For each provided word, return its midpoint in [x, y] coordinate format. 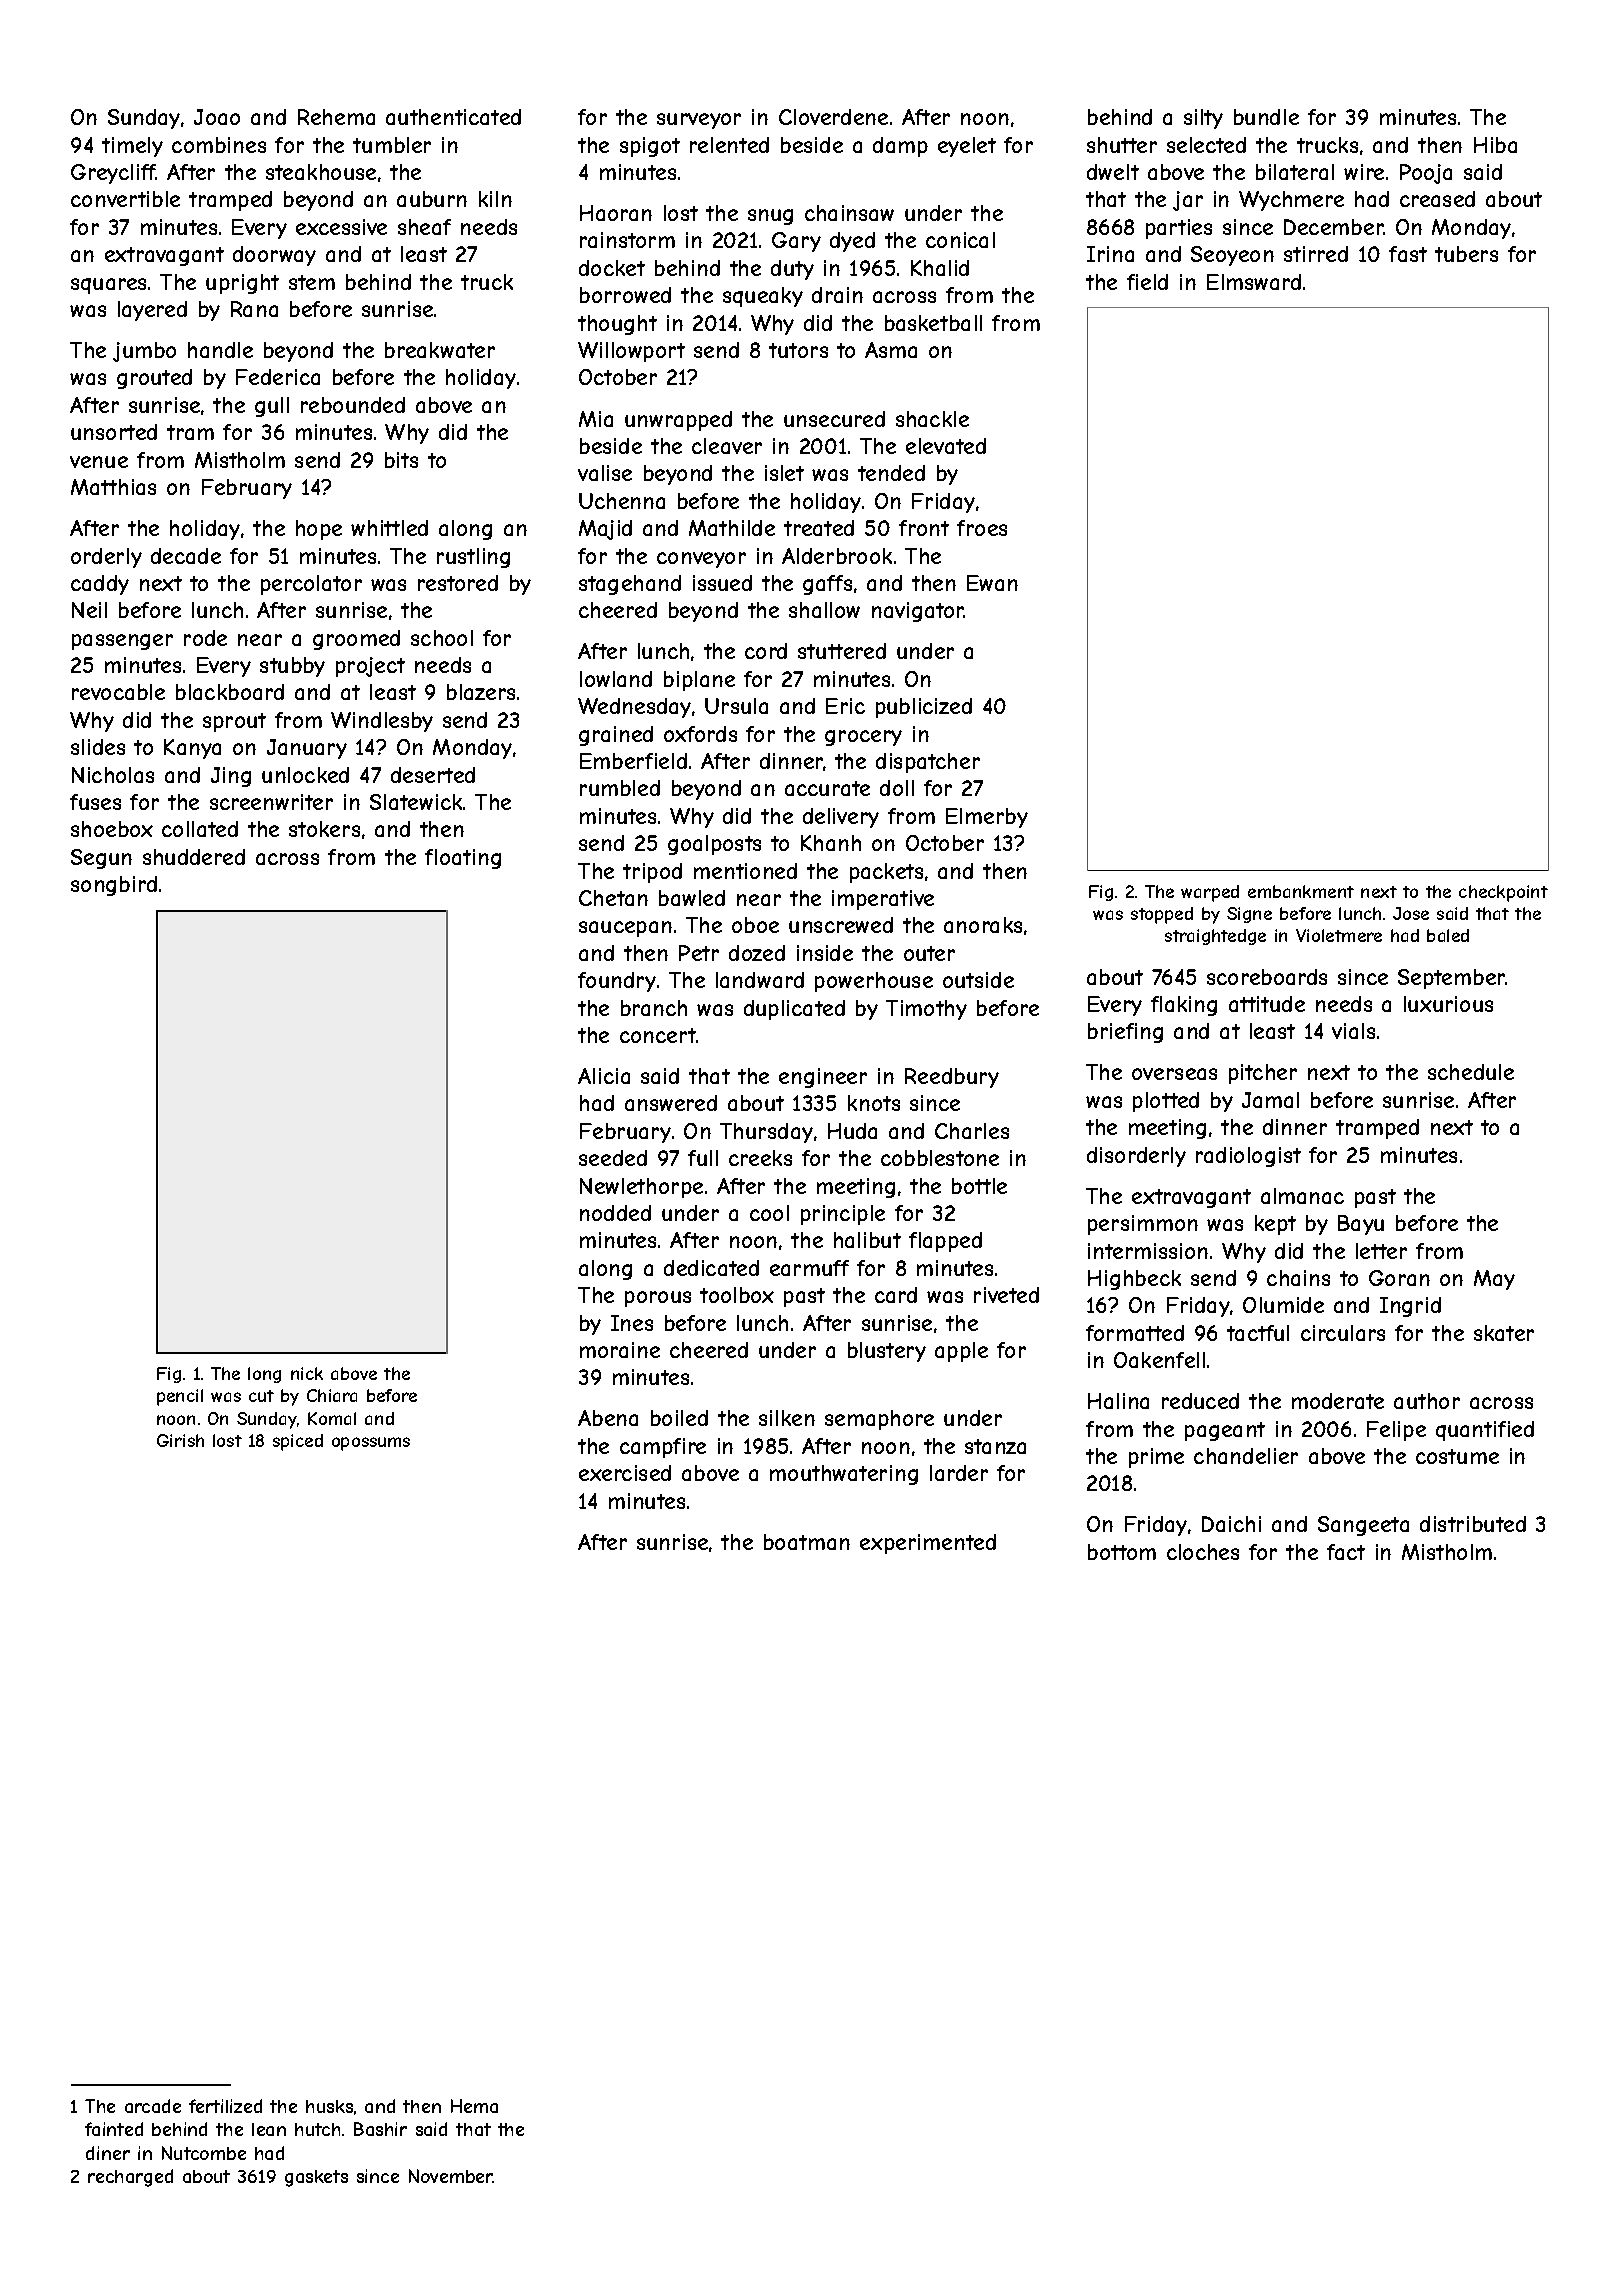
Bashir [380, 2129]
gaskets [316, 2178]
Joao [217, 117]
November [451, 2176]
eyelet [967, 147]
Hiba [1495, 145]
